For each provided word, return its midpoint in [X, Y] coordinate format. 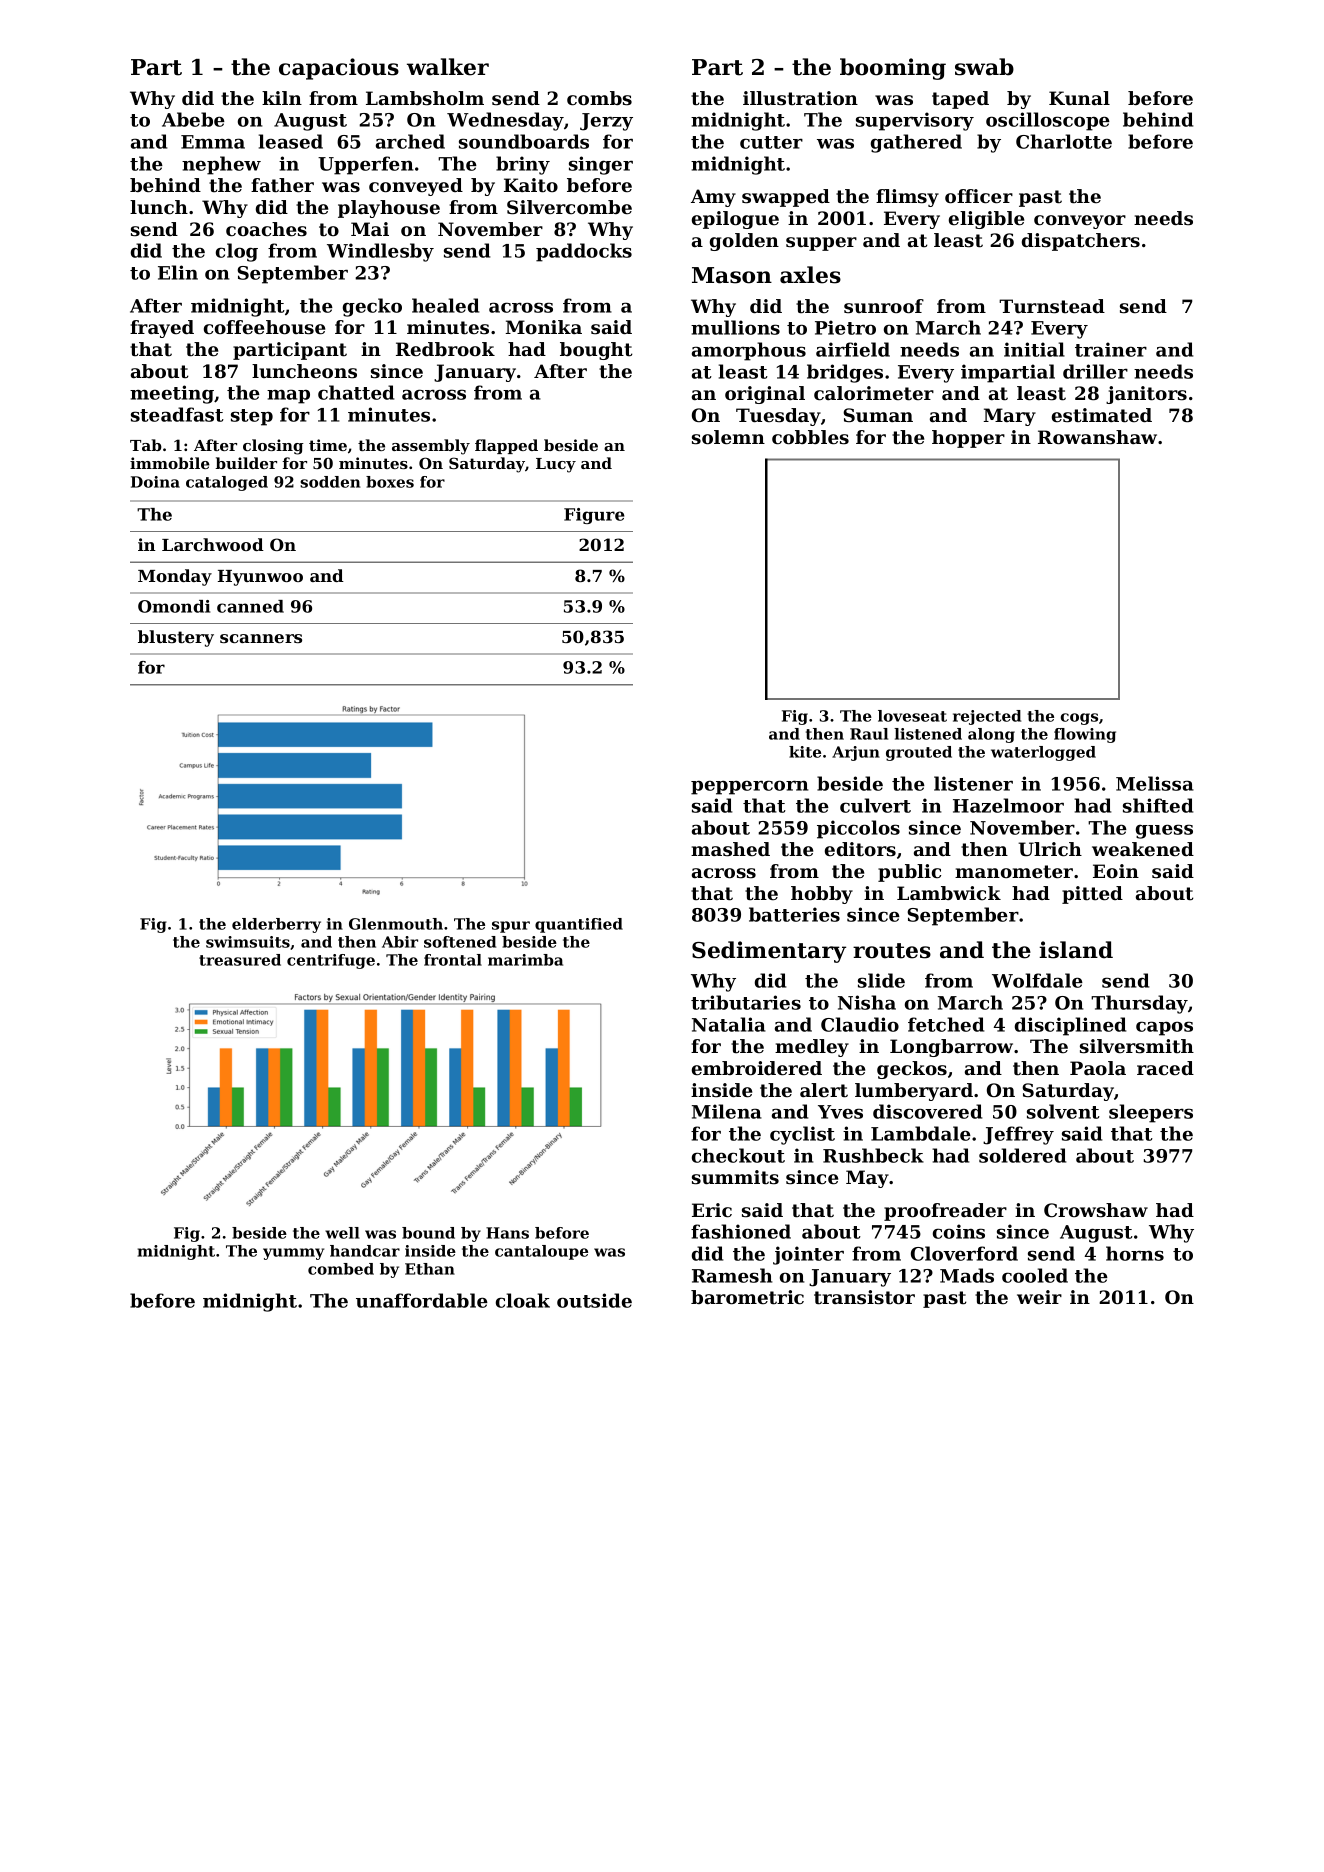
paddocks [584, 252]
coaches [266, 229]
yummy [293, 1254]
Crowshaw [1096, 1210]
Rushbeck [873, 1155]
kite [805, 752]
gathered [916, 143]
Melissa [1155, 783]
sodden [330, 482]
